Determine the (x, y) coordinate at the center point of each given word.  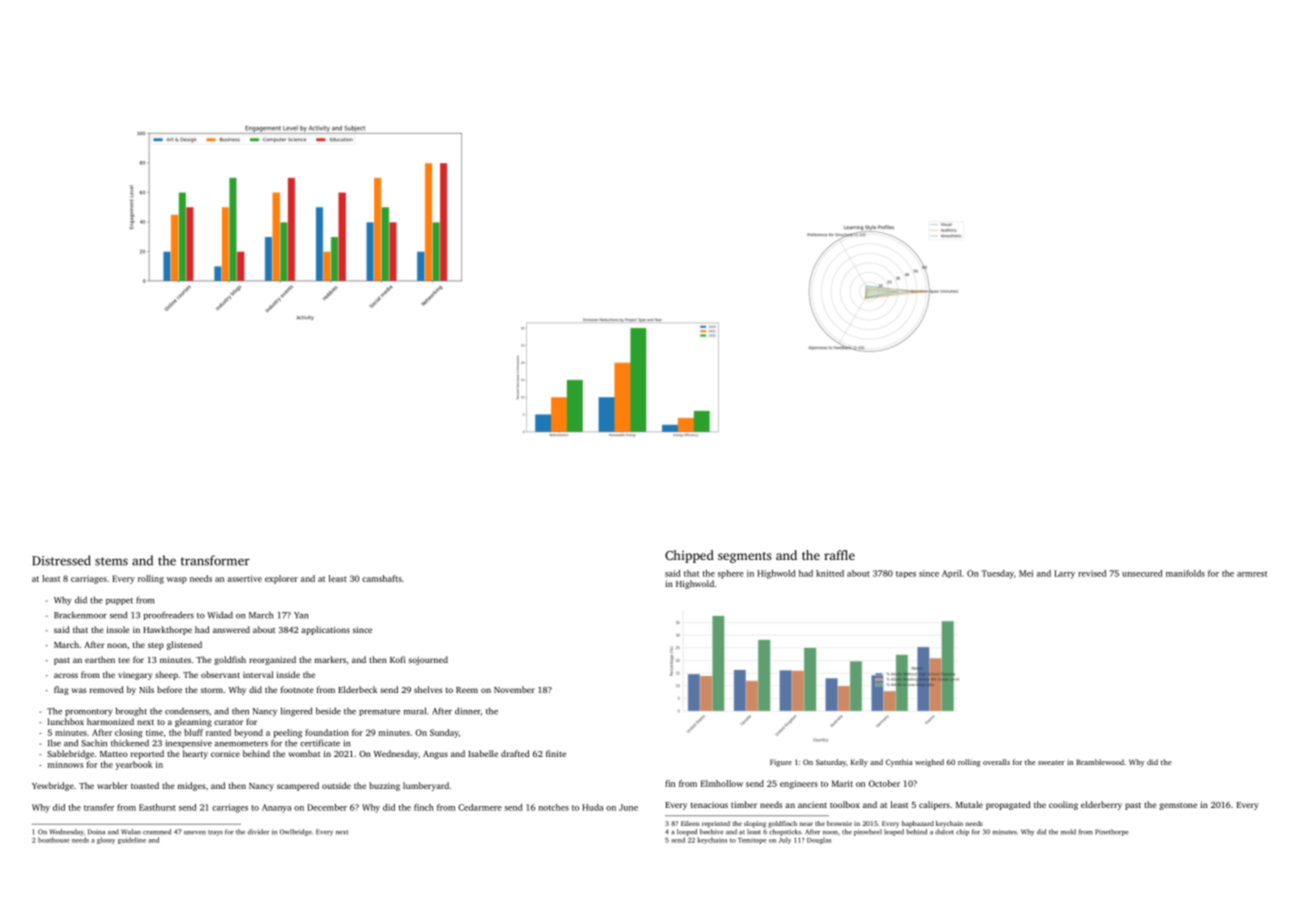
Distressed (61, 560)
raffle (839, 555)
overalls (996, 762)
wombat (304, 753)
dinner (468, 711)
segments (745, 557)
